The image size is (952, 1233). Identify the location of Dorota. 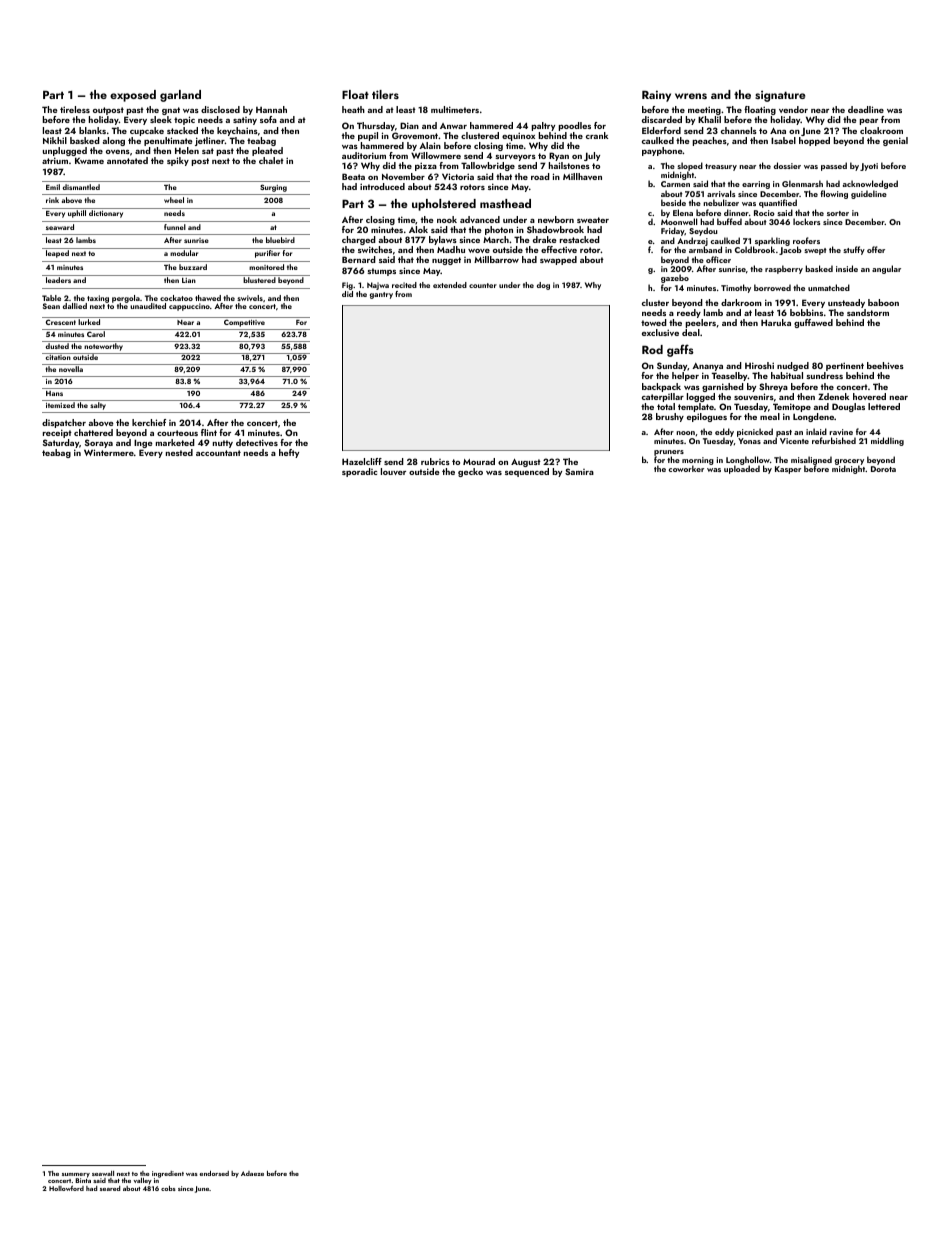
(883, 469).
